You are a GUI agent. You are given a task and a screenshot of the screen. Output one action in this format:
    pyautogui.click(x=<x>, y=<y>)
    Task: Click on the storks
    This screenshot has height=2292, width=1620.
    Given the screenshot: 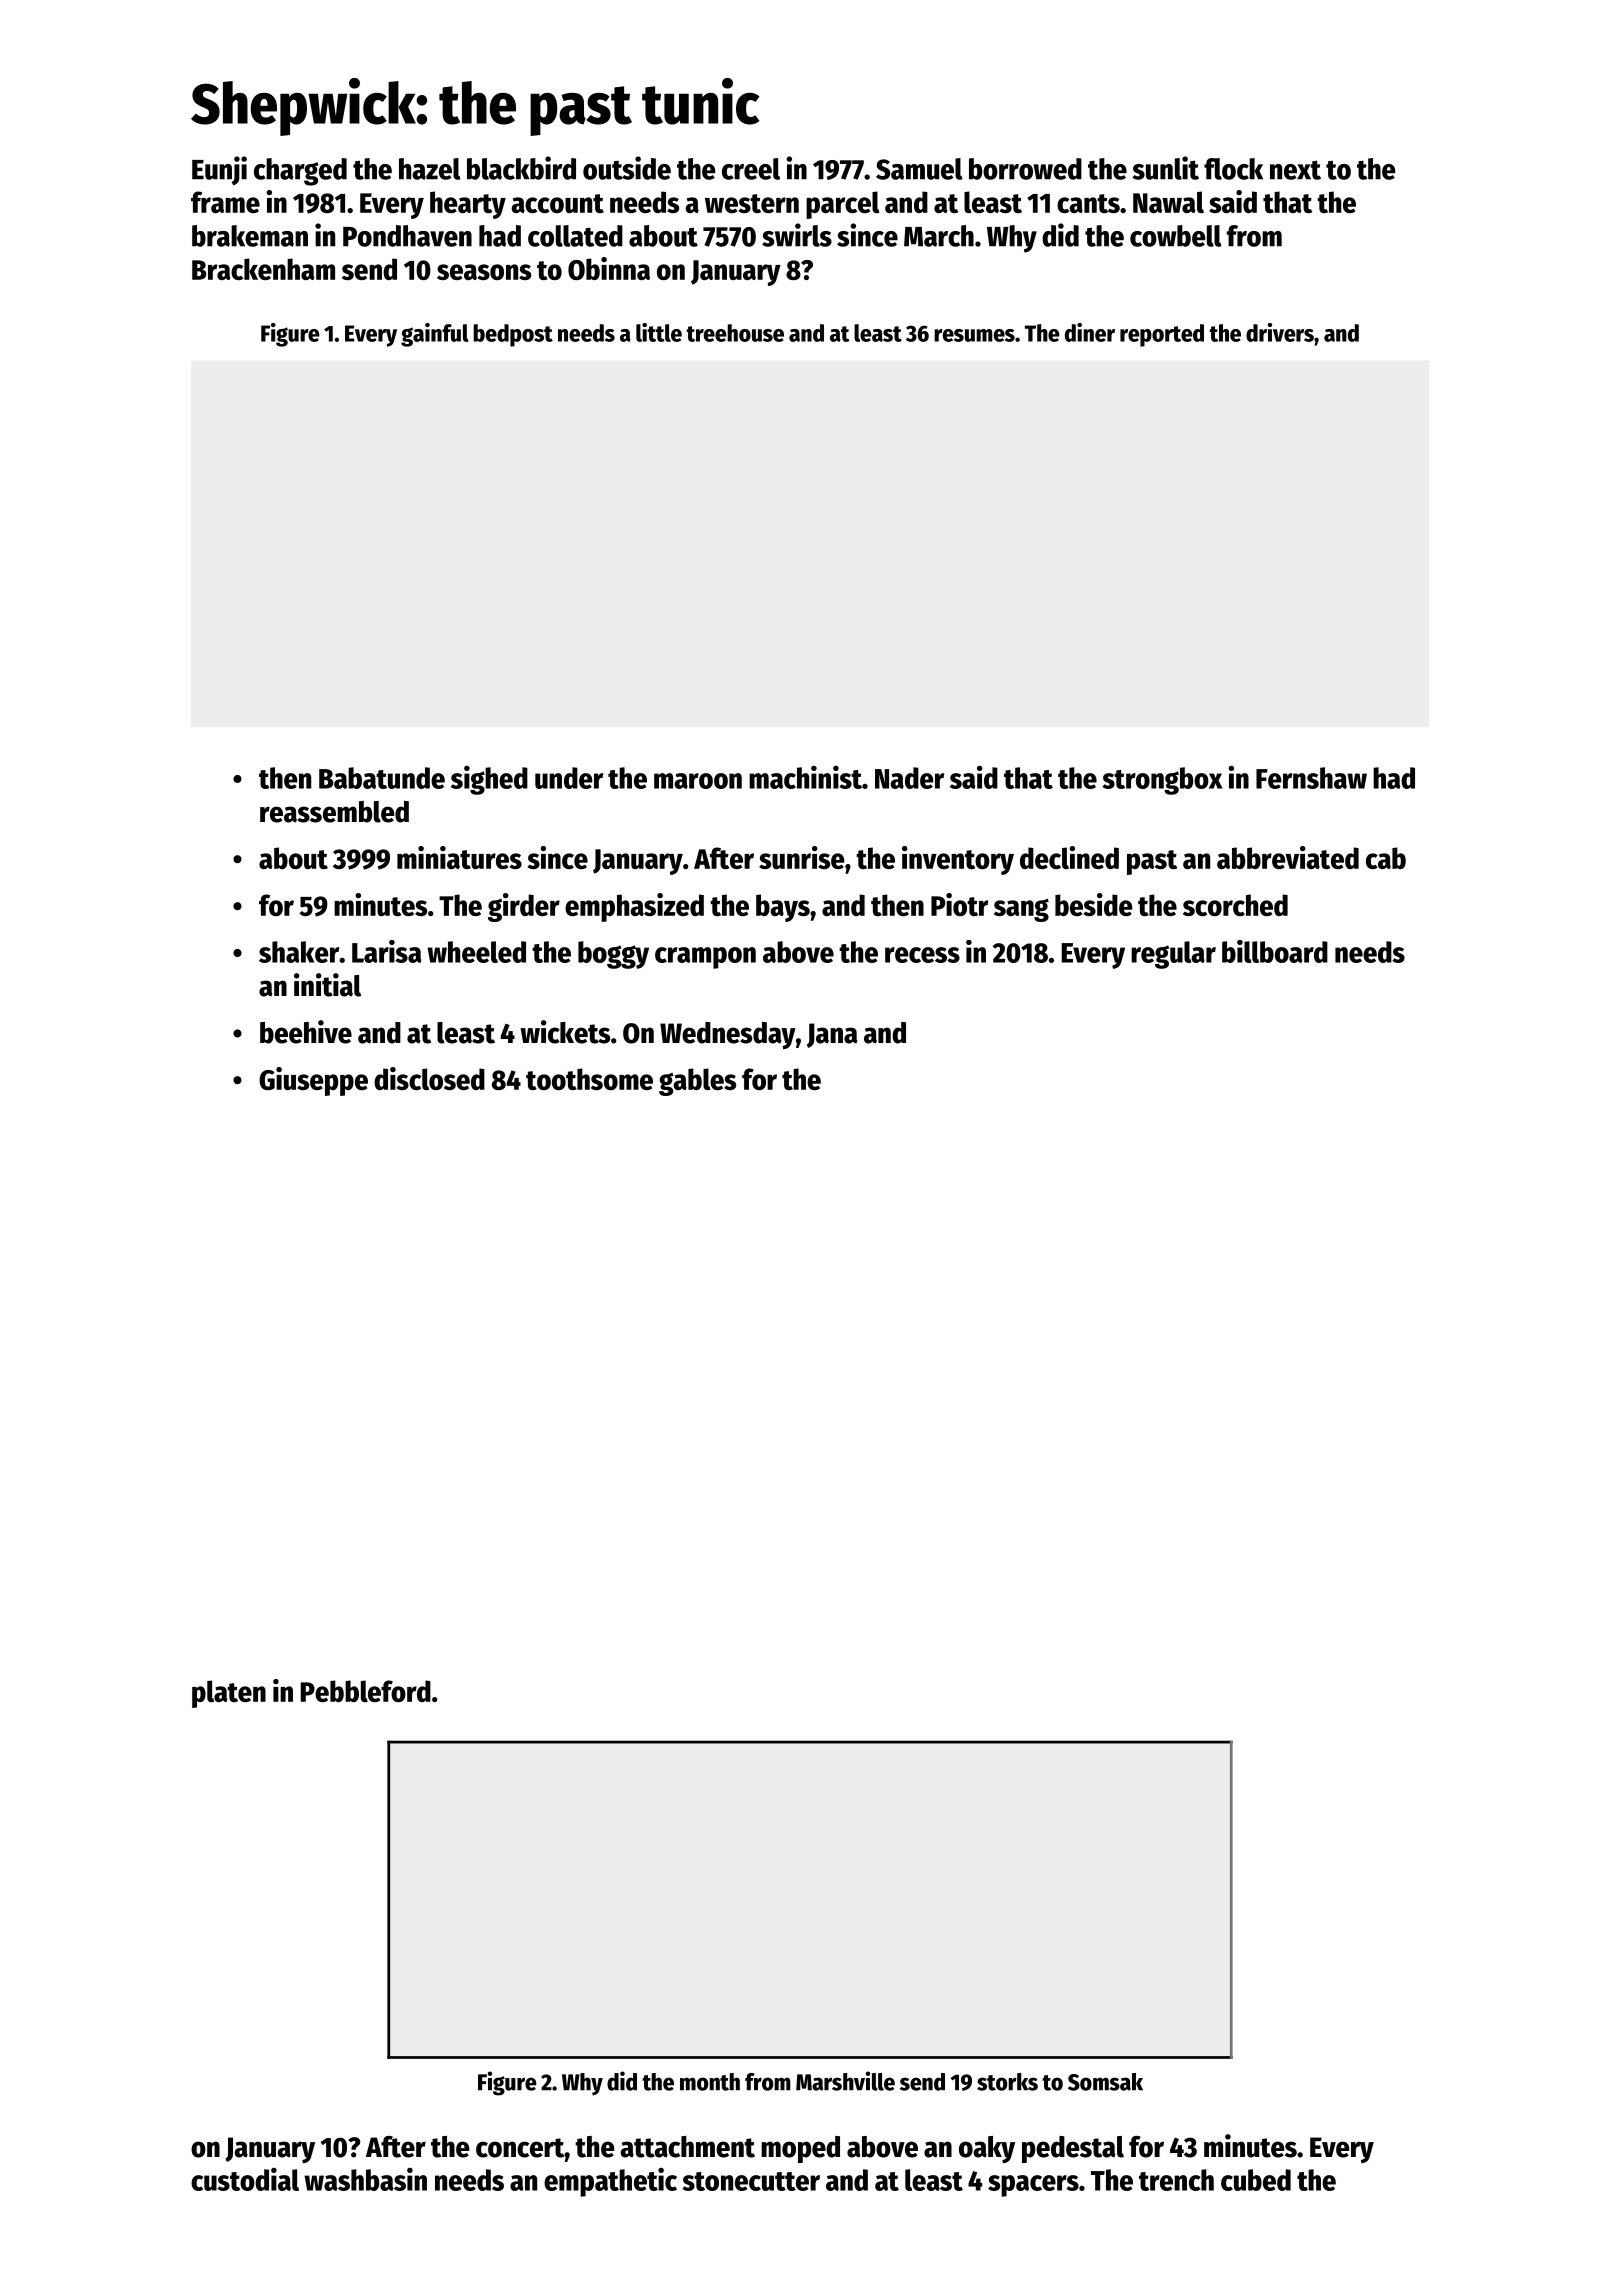 What is the action you would take?
    pyautogui.click(x=1007, y=2082)
